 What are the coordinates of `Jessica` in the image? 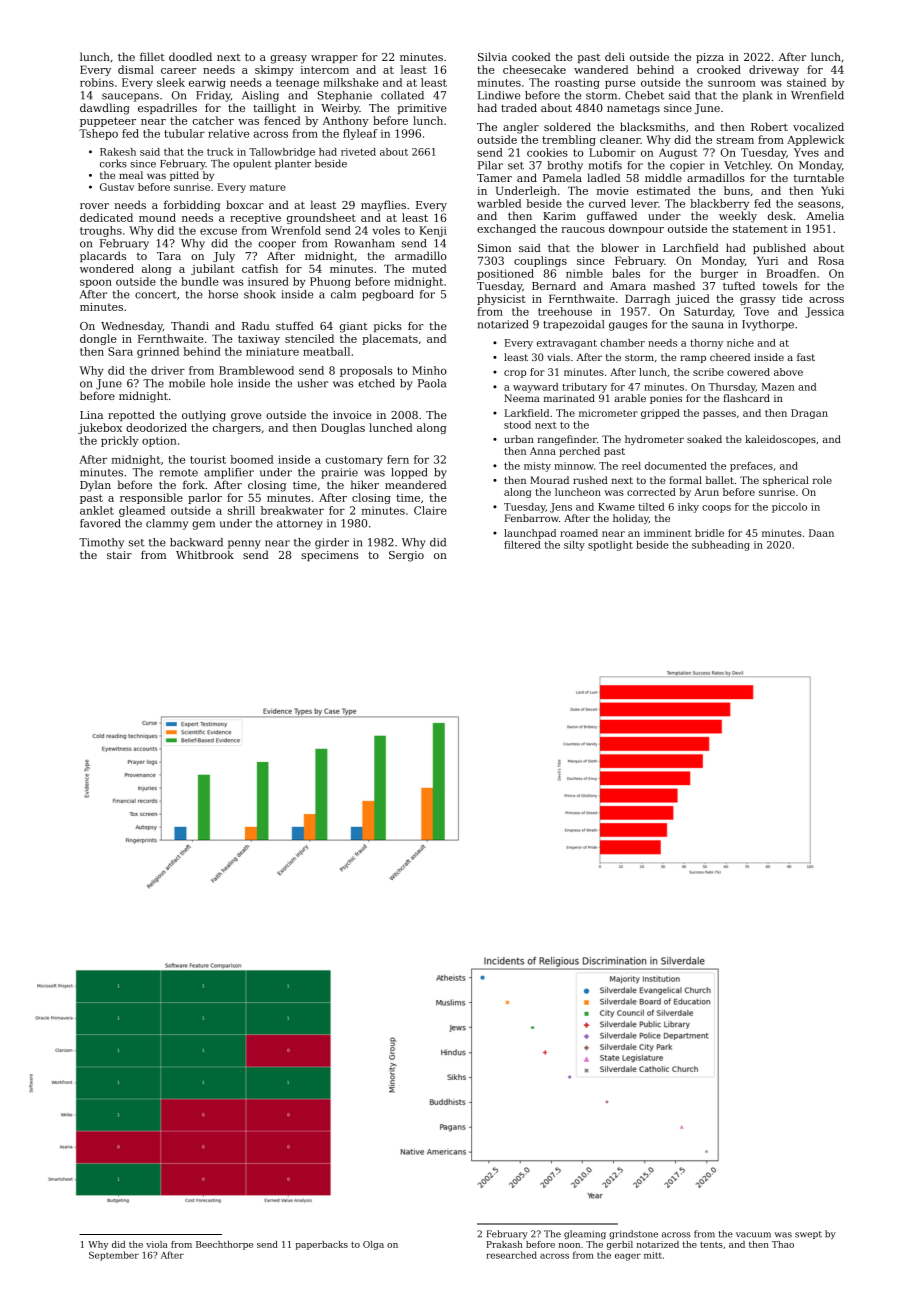 It's located at (824, 312).
